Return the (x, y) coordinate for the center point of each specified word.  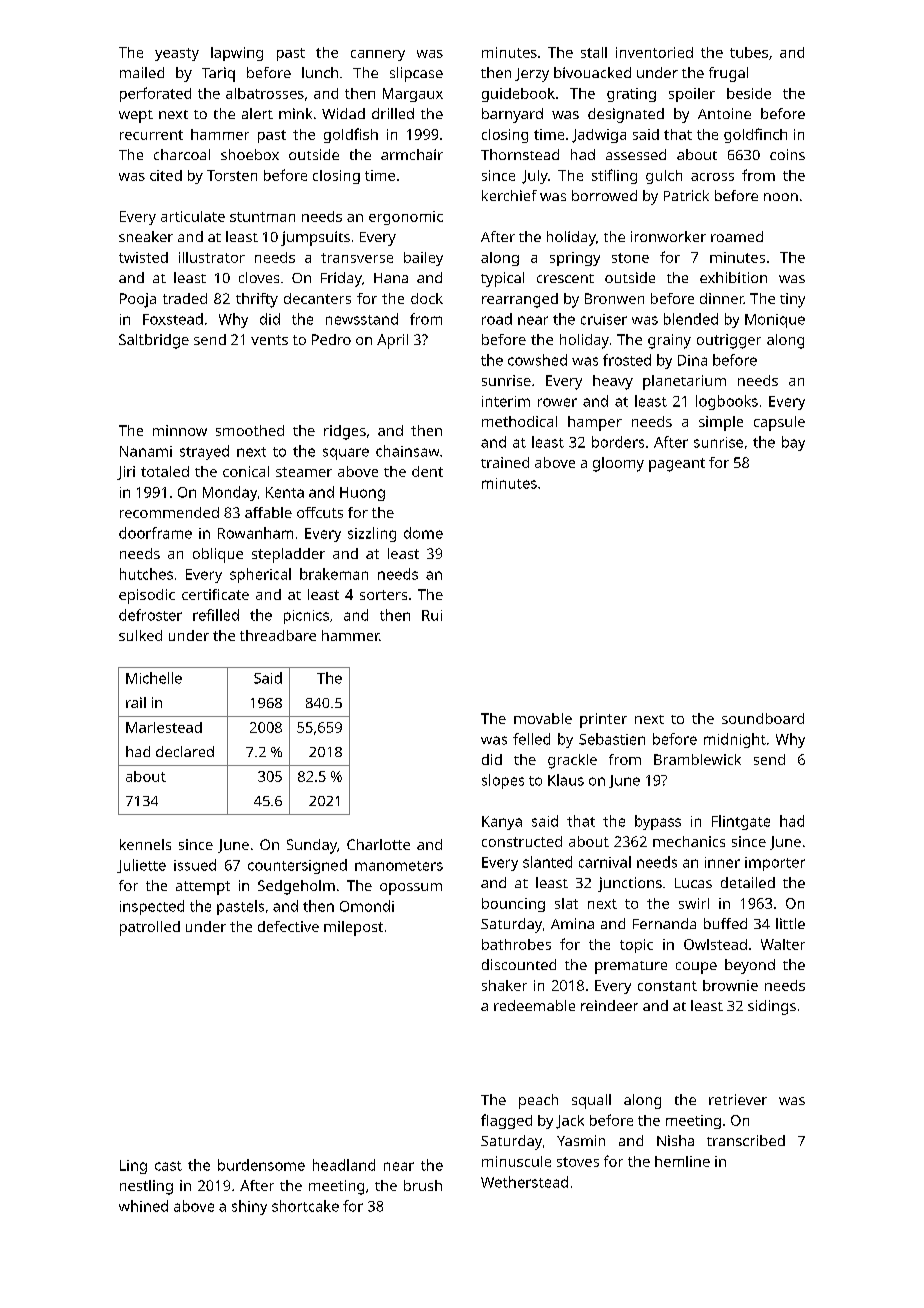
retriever (738, 1099)
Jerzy (532, 75)
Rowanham (255, 533)
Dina (692, 360)
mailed (142, 72)
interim (506, 401)
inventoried (654, 52)
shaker (504, 985)
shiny (249, 1207)
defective (288, 926)
